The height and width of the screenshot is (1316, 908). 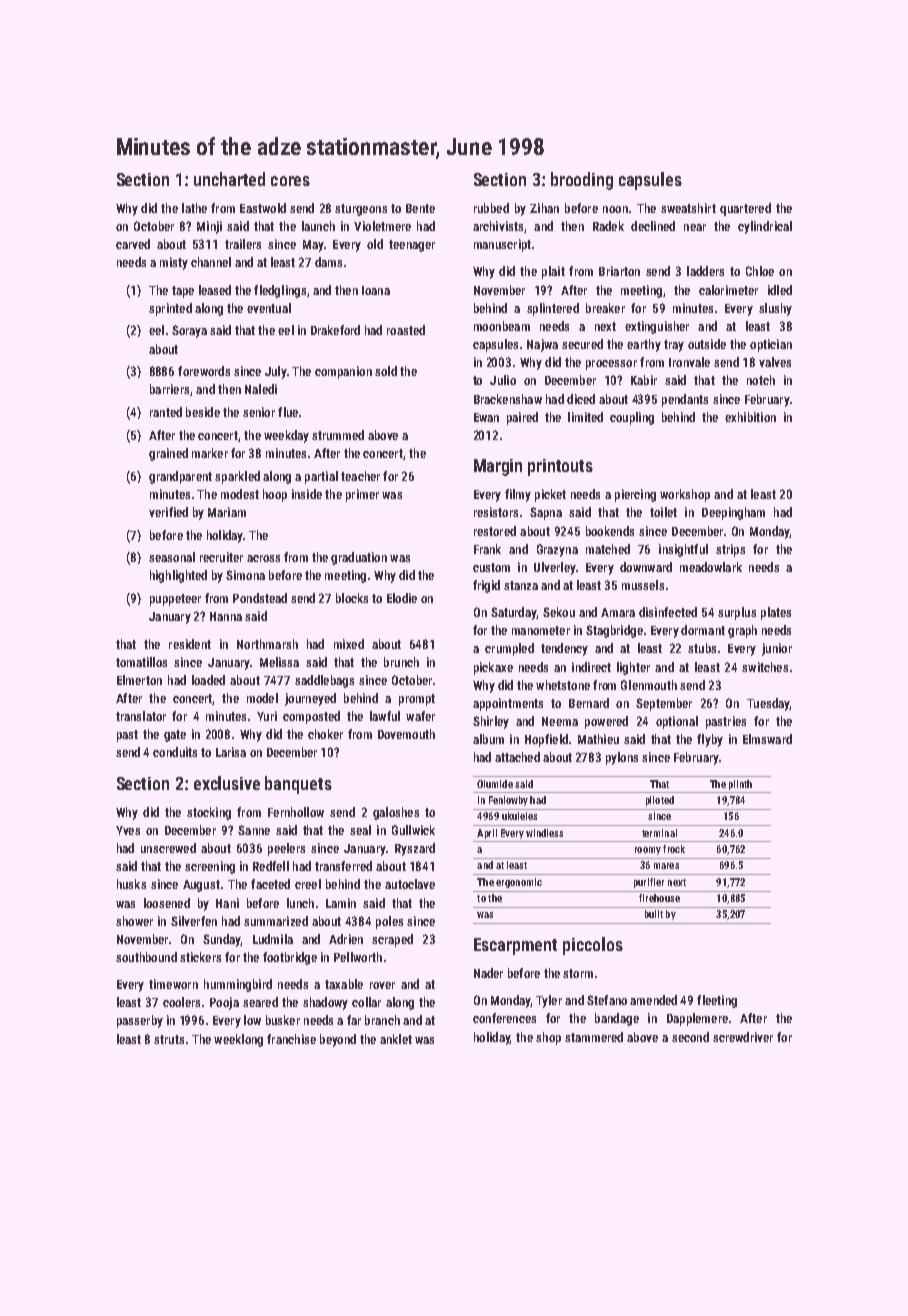 I want to click on notch, so click(x=761, y=380).
